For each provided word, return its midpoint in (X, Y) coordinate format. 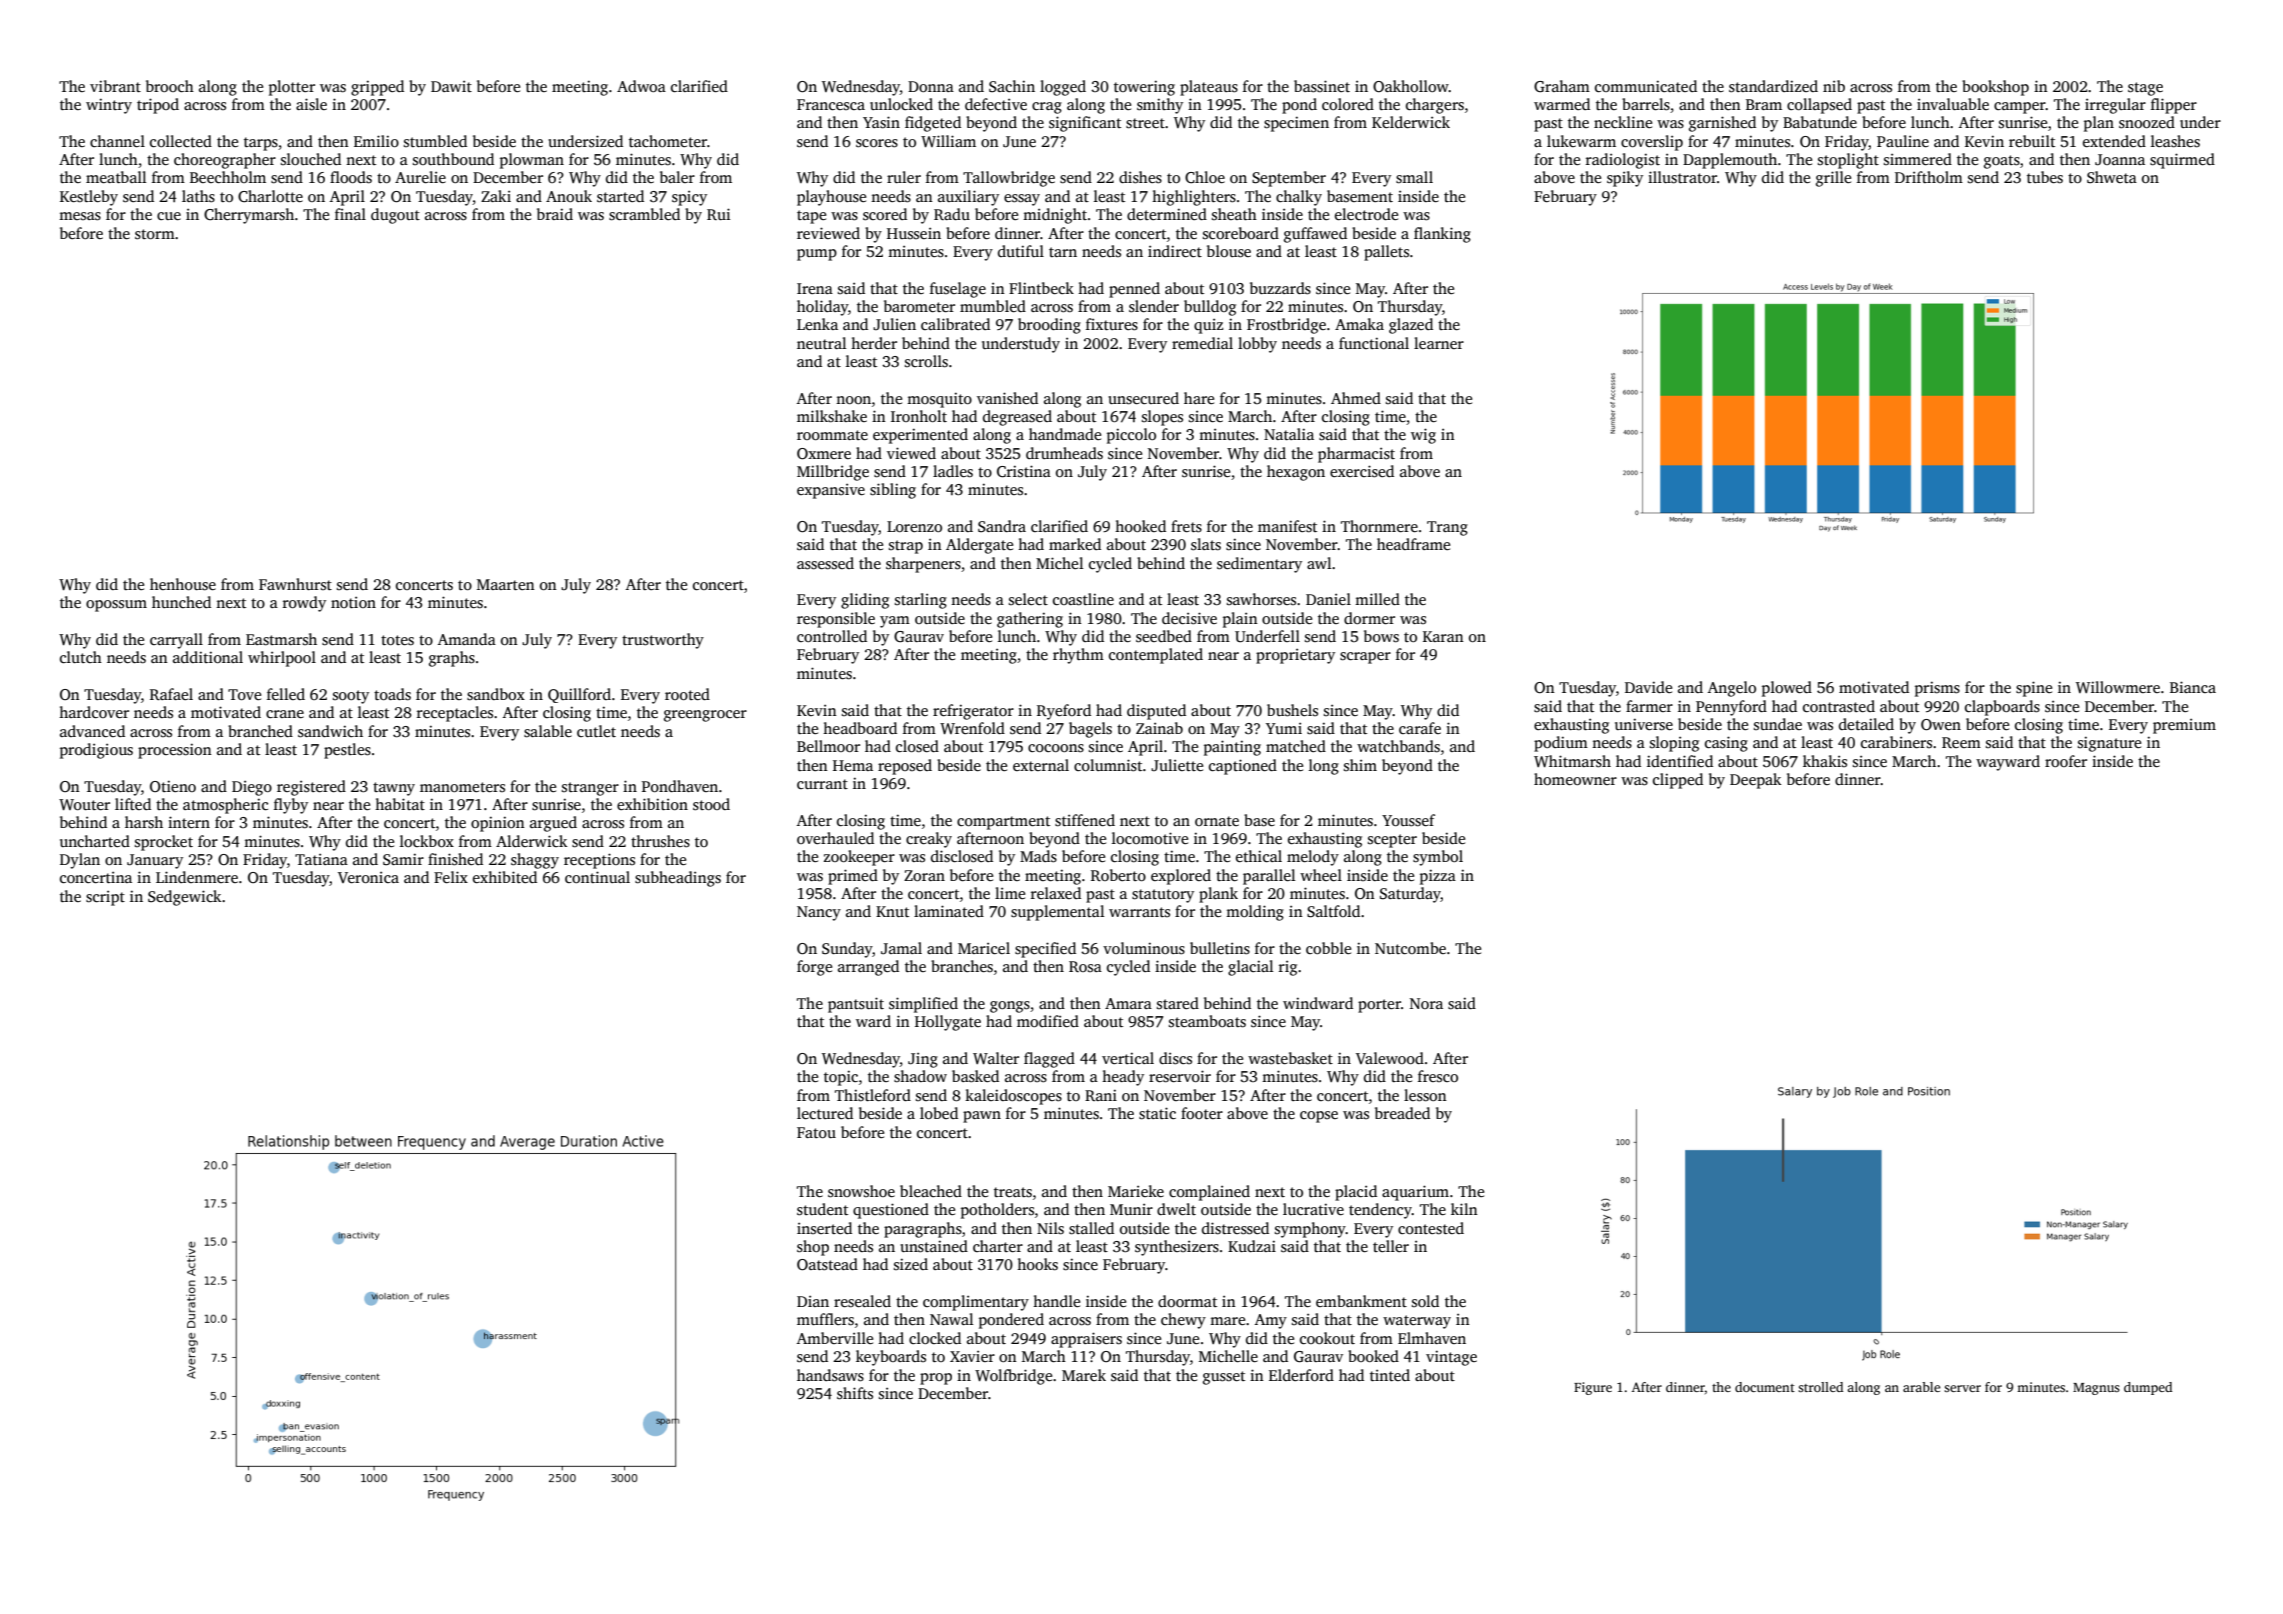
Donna (931, 86)
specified (1045, 950)
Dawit (451, 86)
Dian (813, 1301)
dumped (2148, 1388)
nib (1834, 86)
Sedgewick (184, 898)
